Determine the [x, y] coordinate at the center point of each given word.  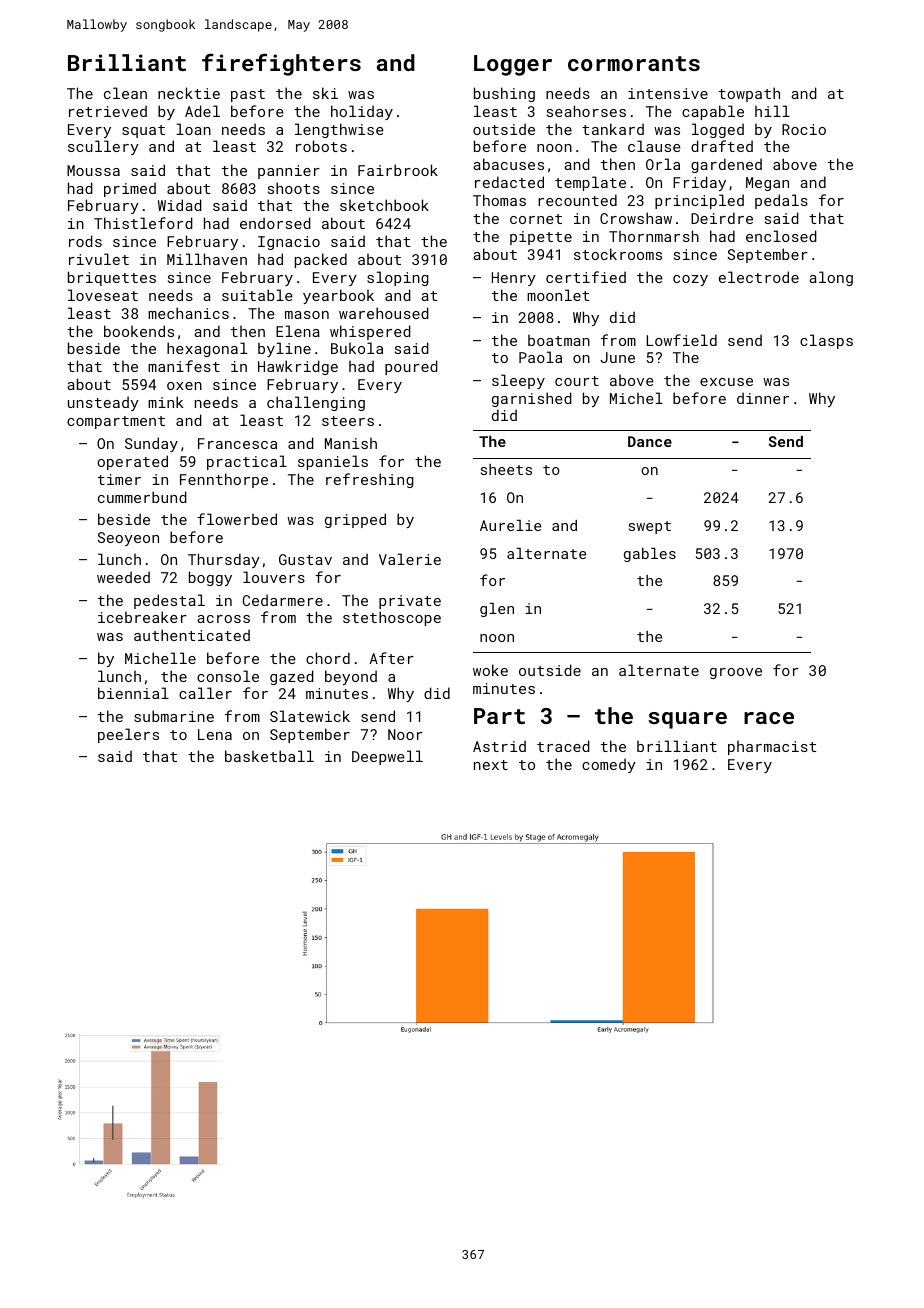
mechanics [188, 313]
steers [348, 421]
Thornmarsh [654, 236]
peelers [128, 735]
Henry [514, 279]
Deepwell [387, 757]
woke [490, 670]
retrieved [108, 111]
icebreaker [142, 617]
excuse [726, 382]
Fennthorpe [224, 480]
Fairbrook [398, 170]
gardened [726, 165]
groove [736, 673]
